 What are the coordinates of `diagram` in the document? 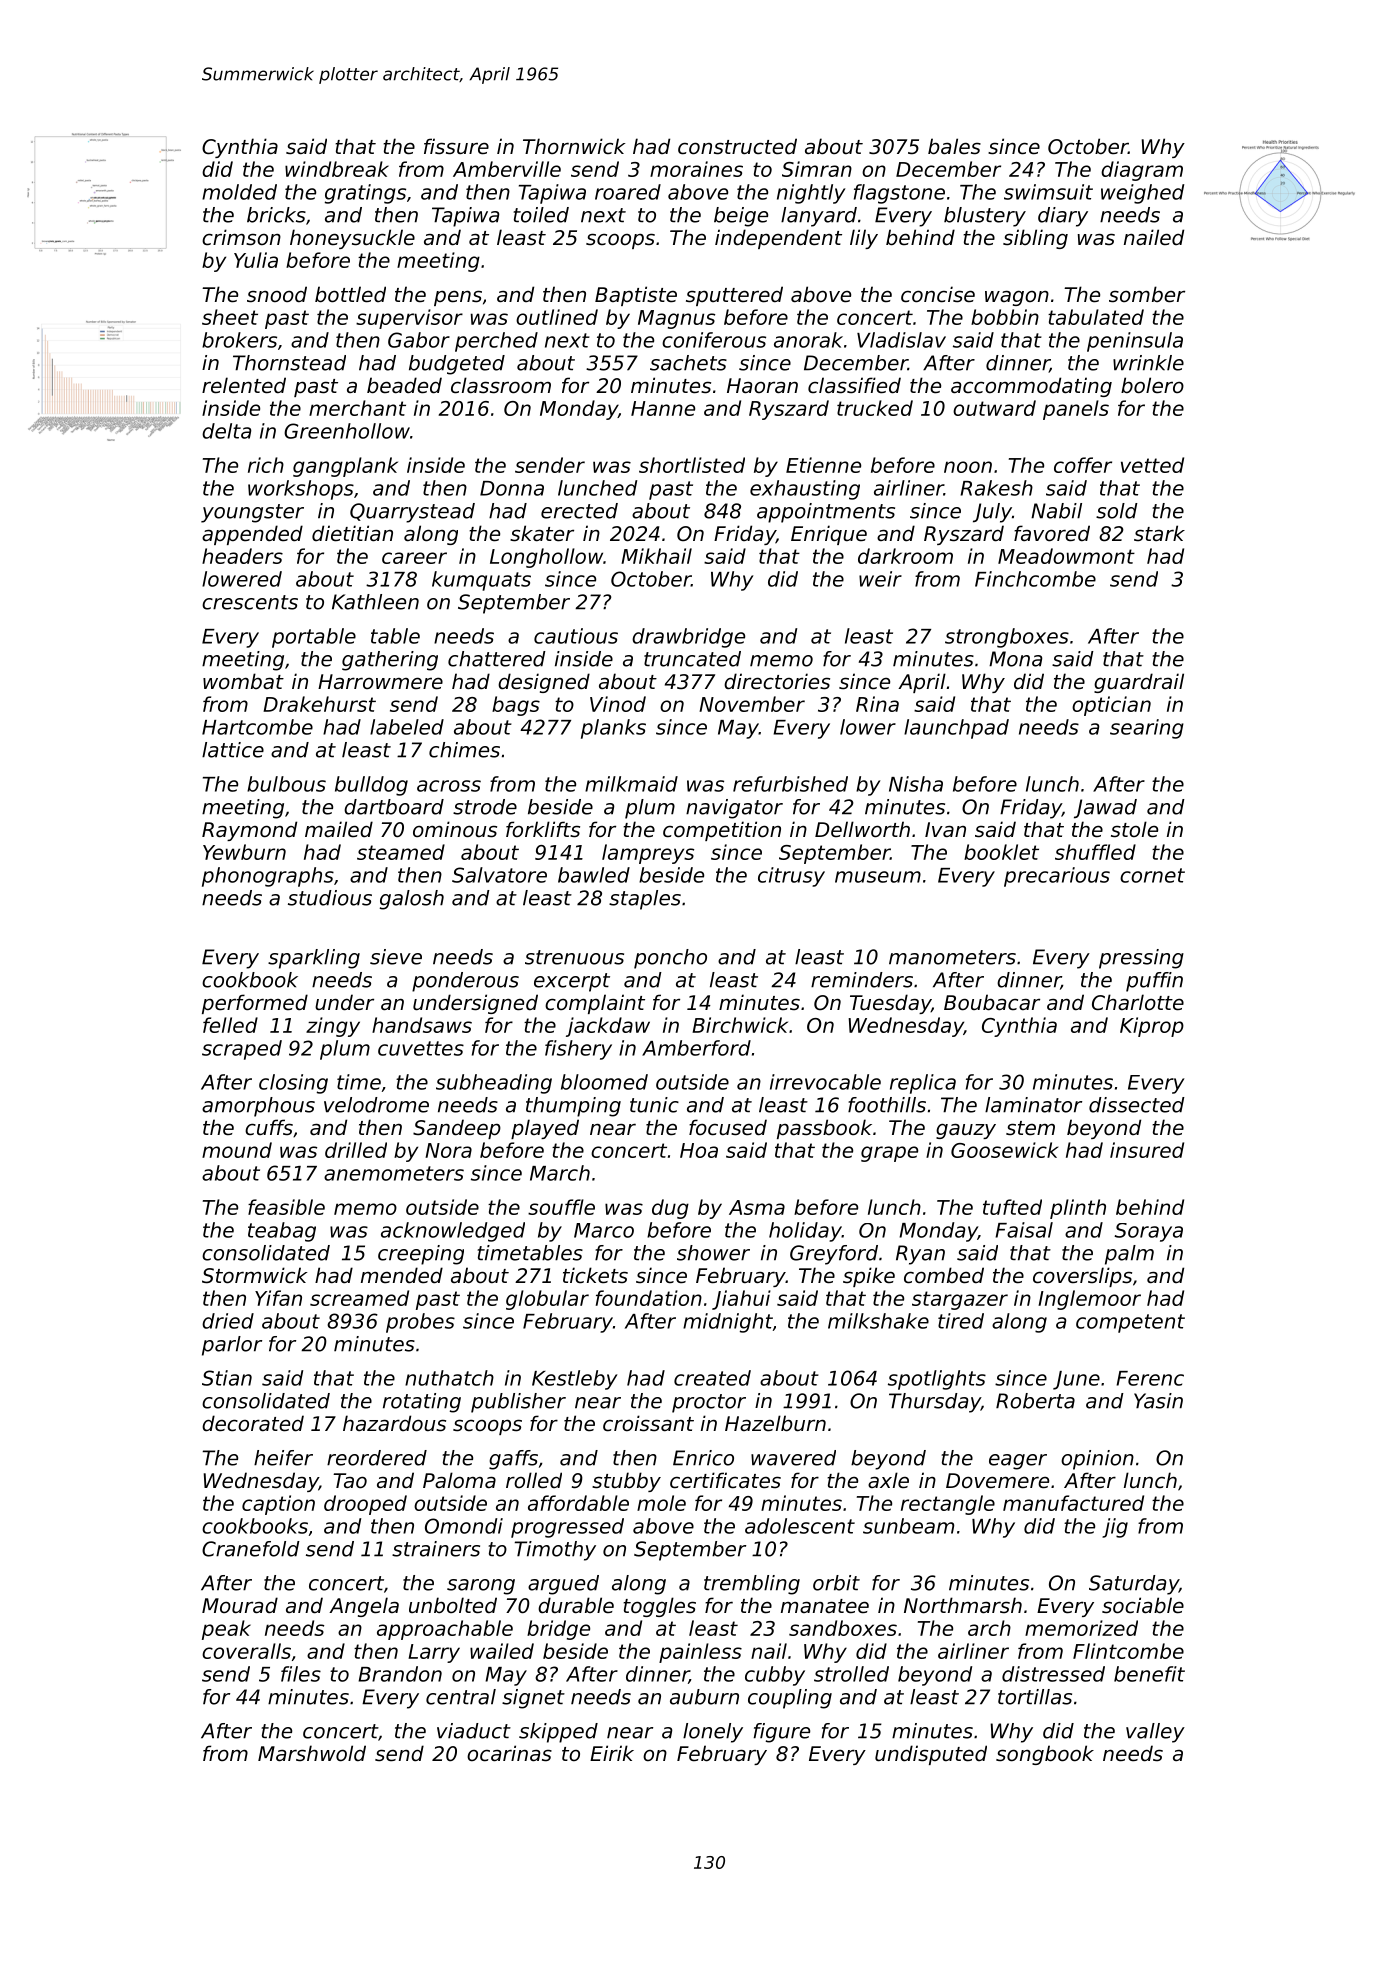 It's located at (1142, 171).
